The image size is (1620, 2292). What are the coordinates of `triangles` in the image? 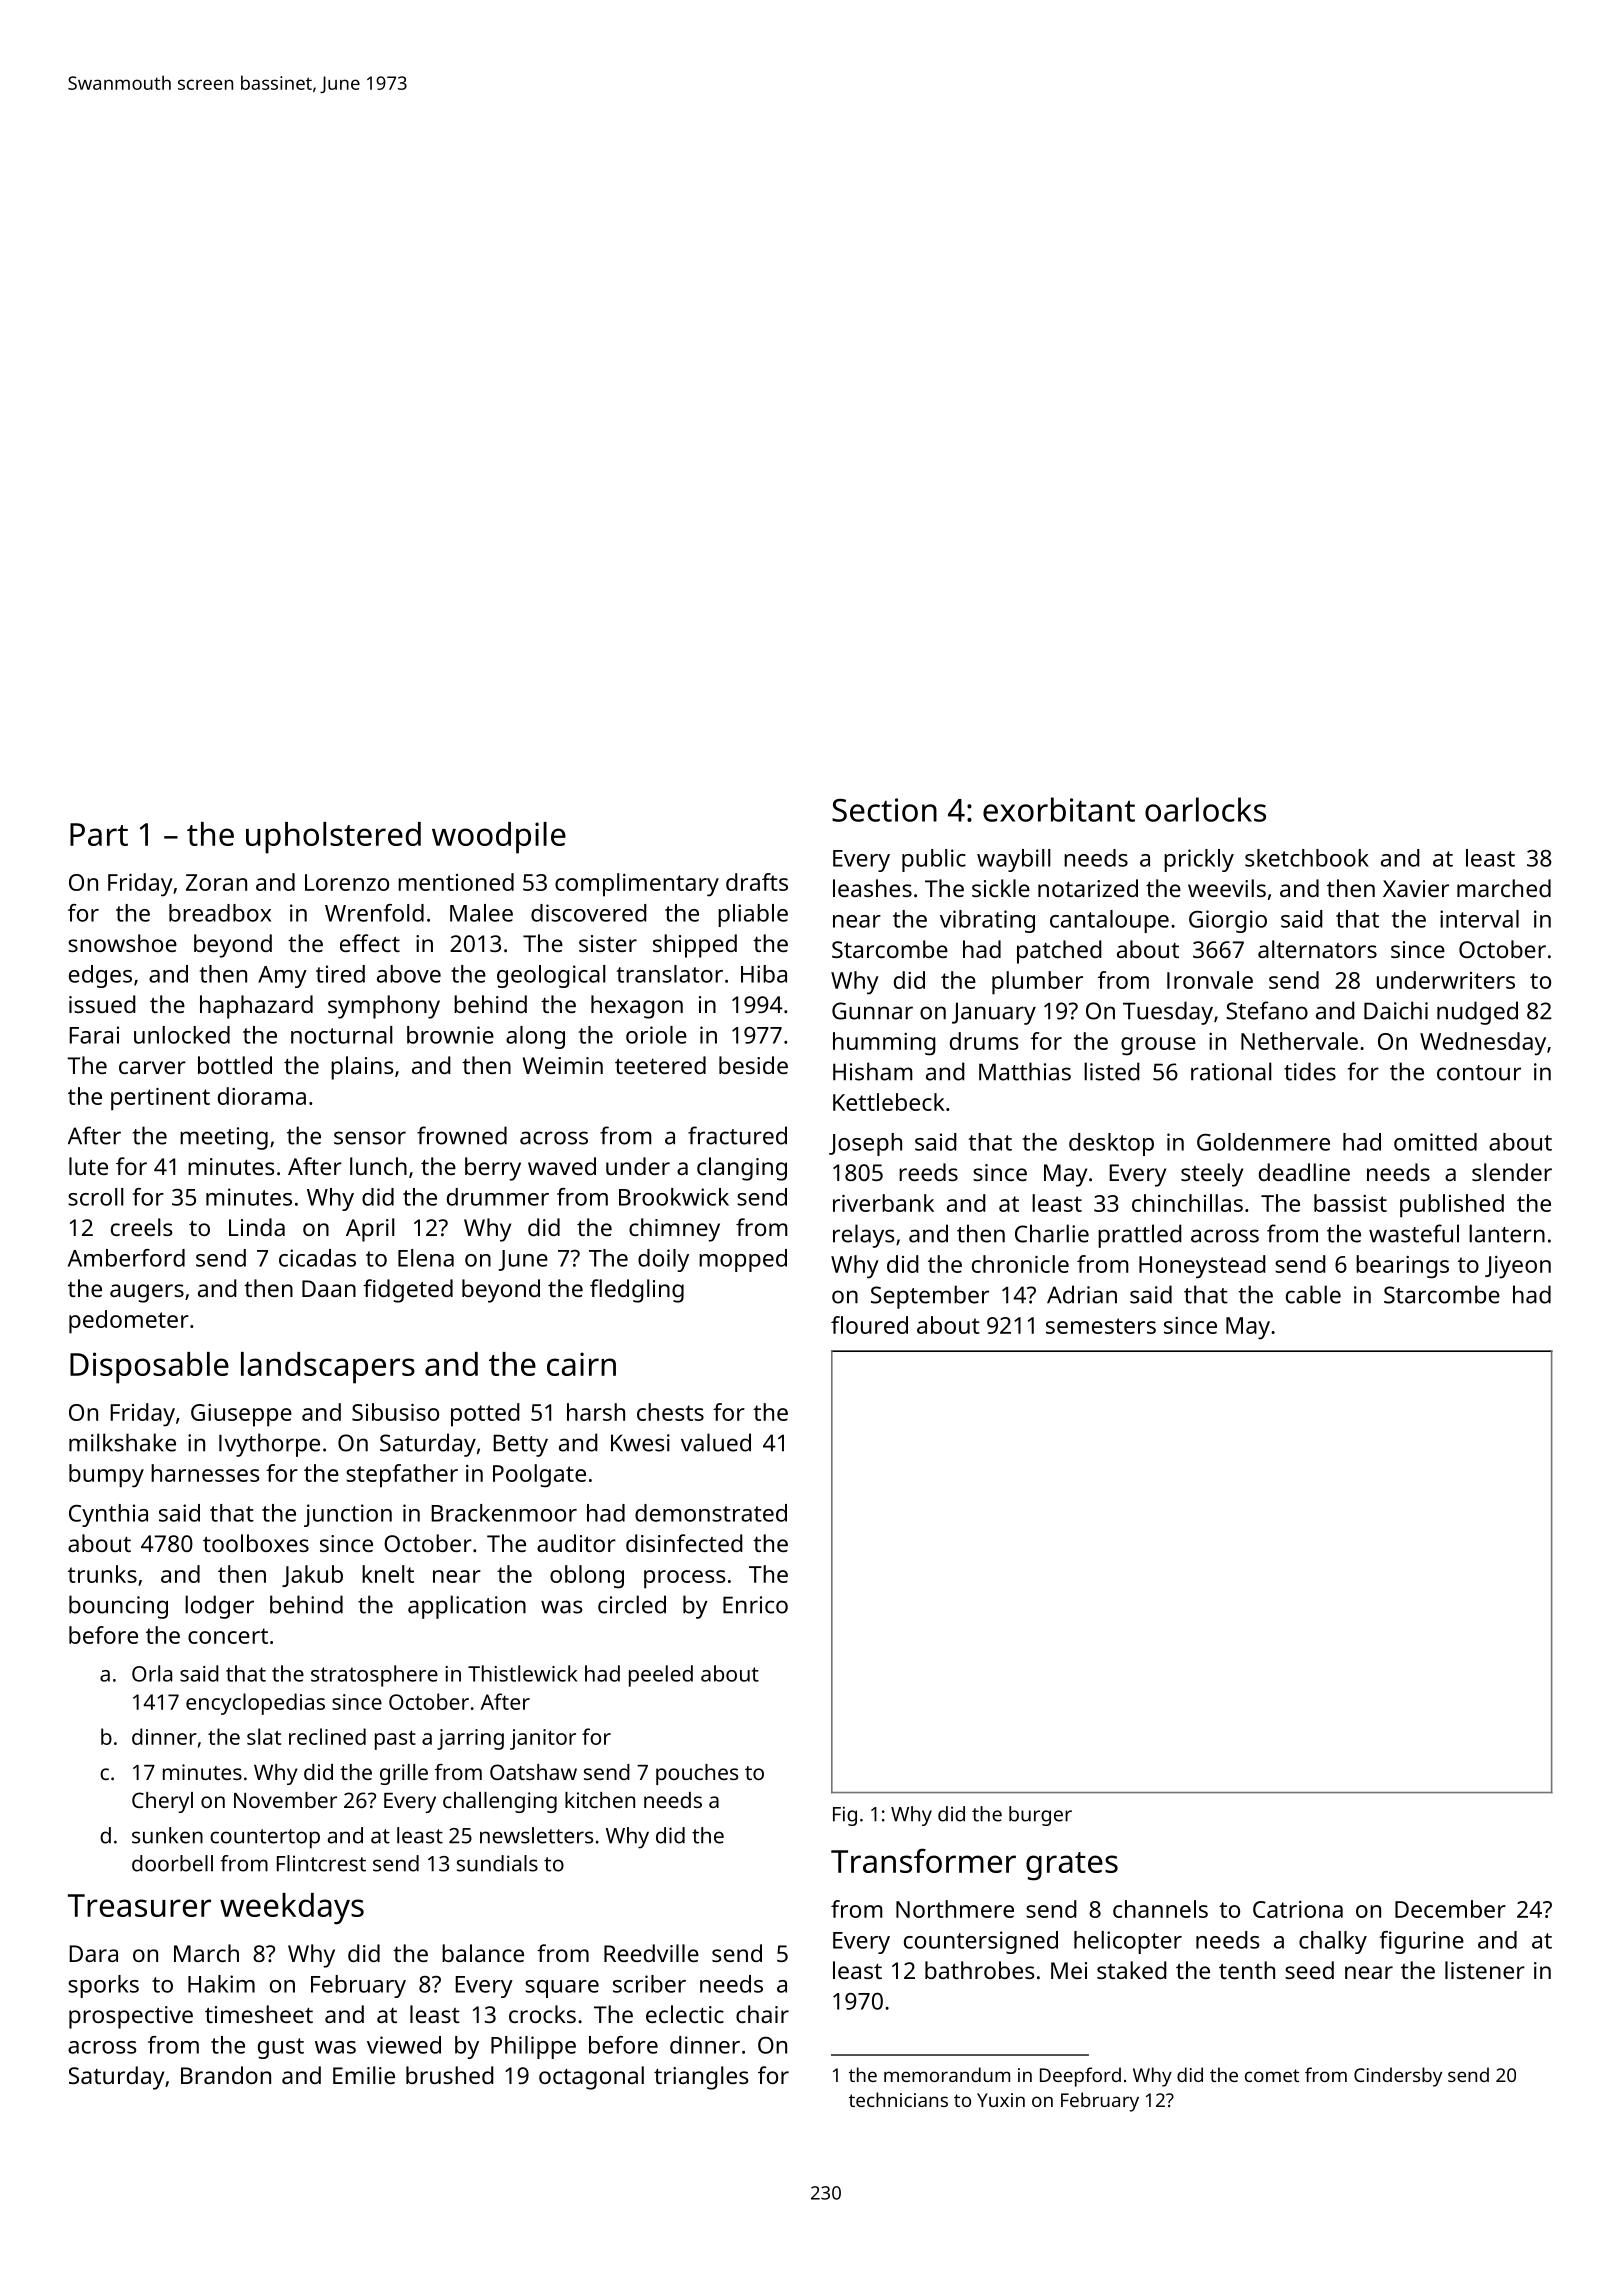 It's located at (701, 2078).
